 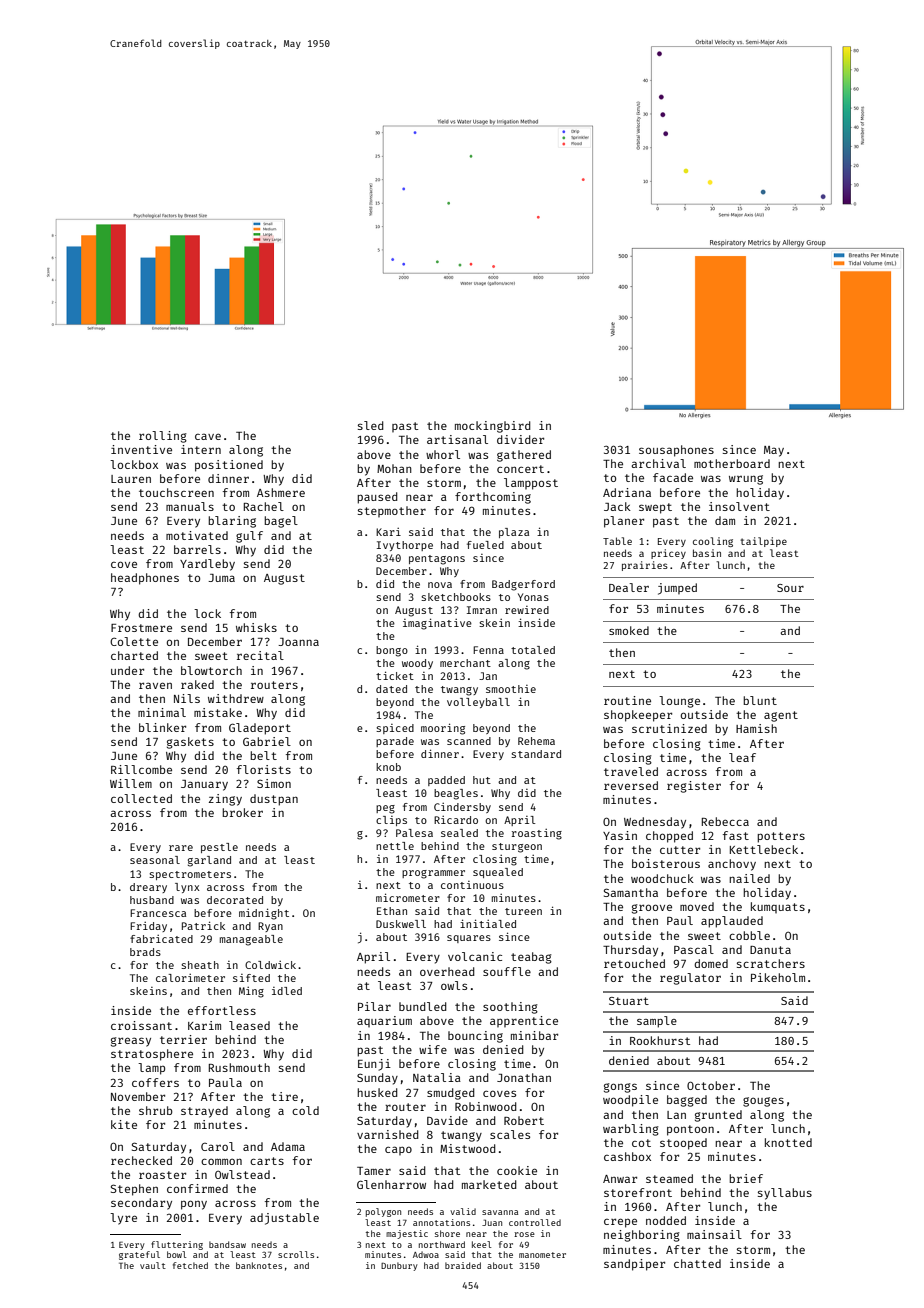 I want to click on rolling, so click(x=163, y=437).
